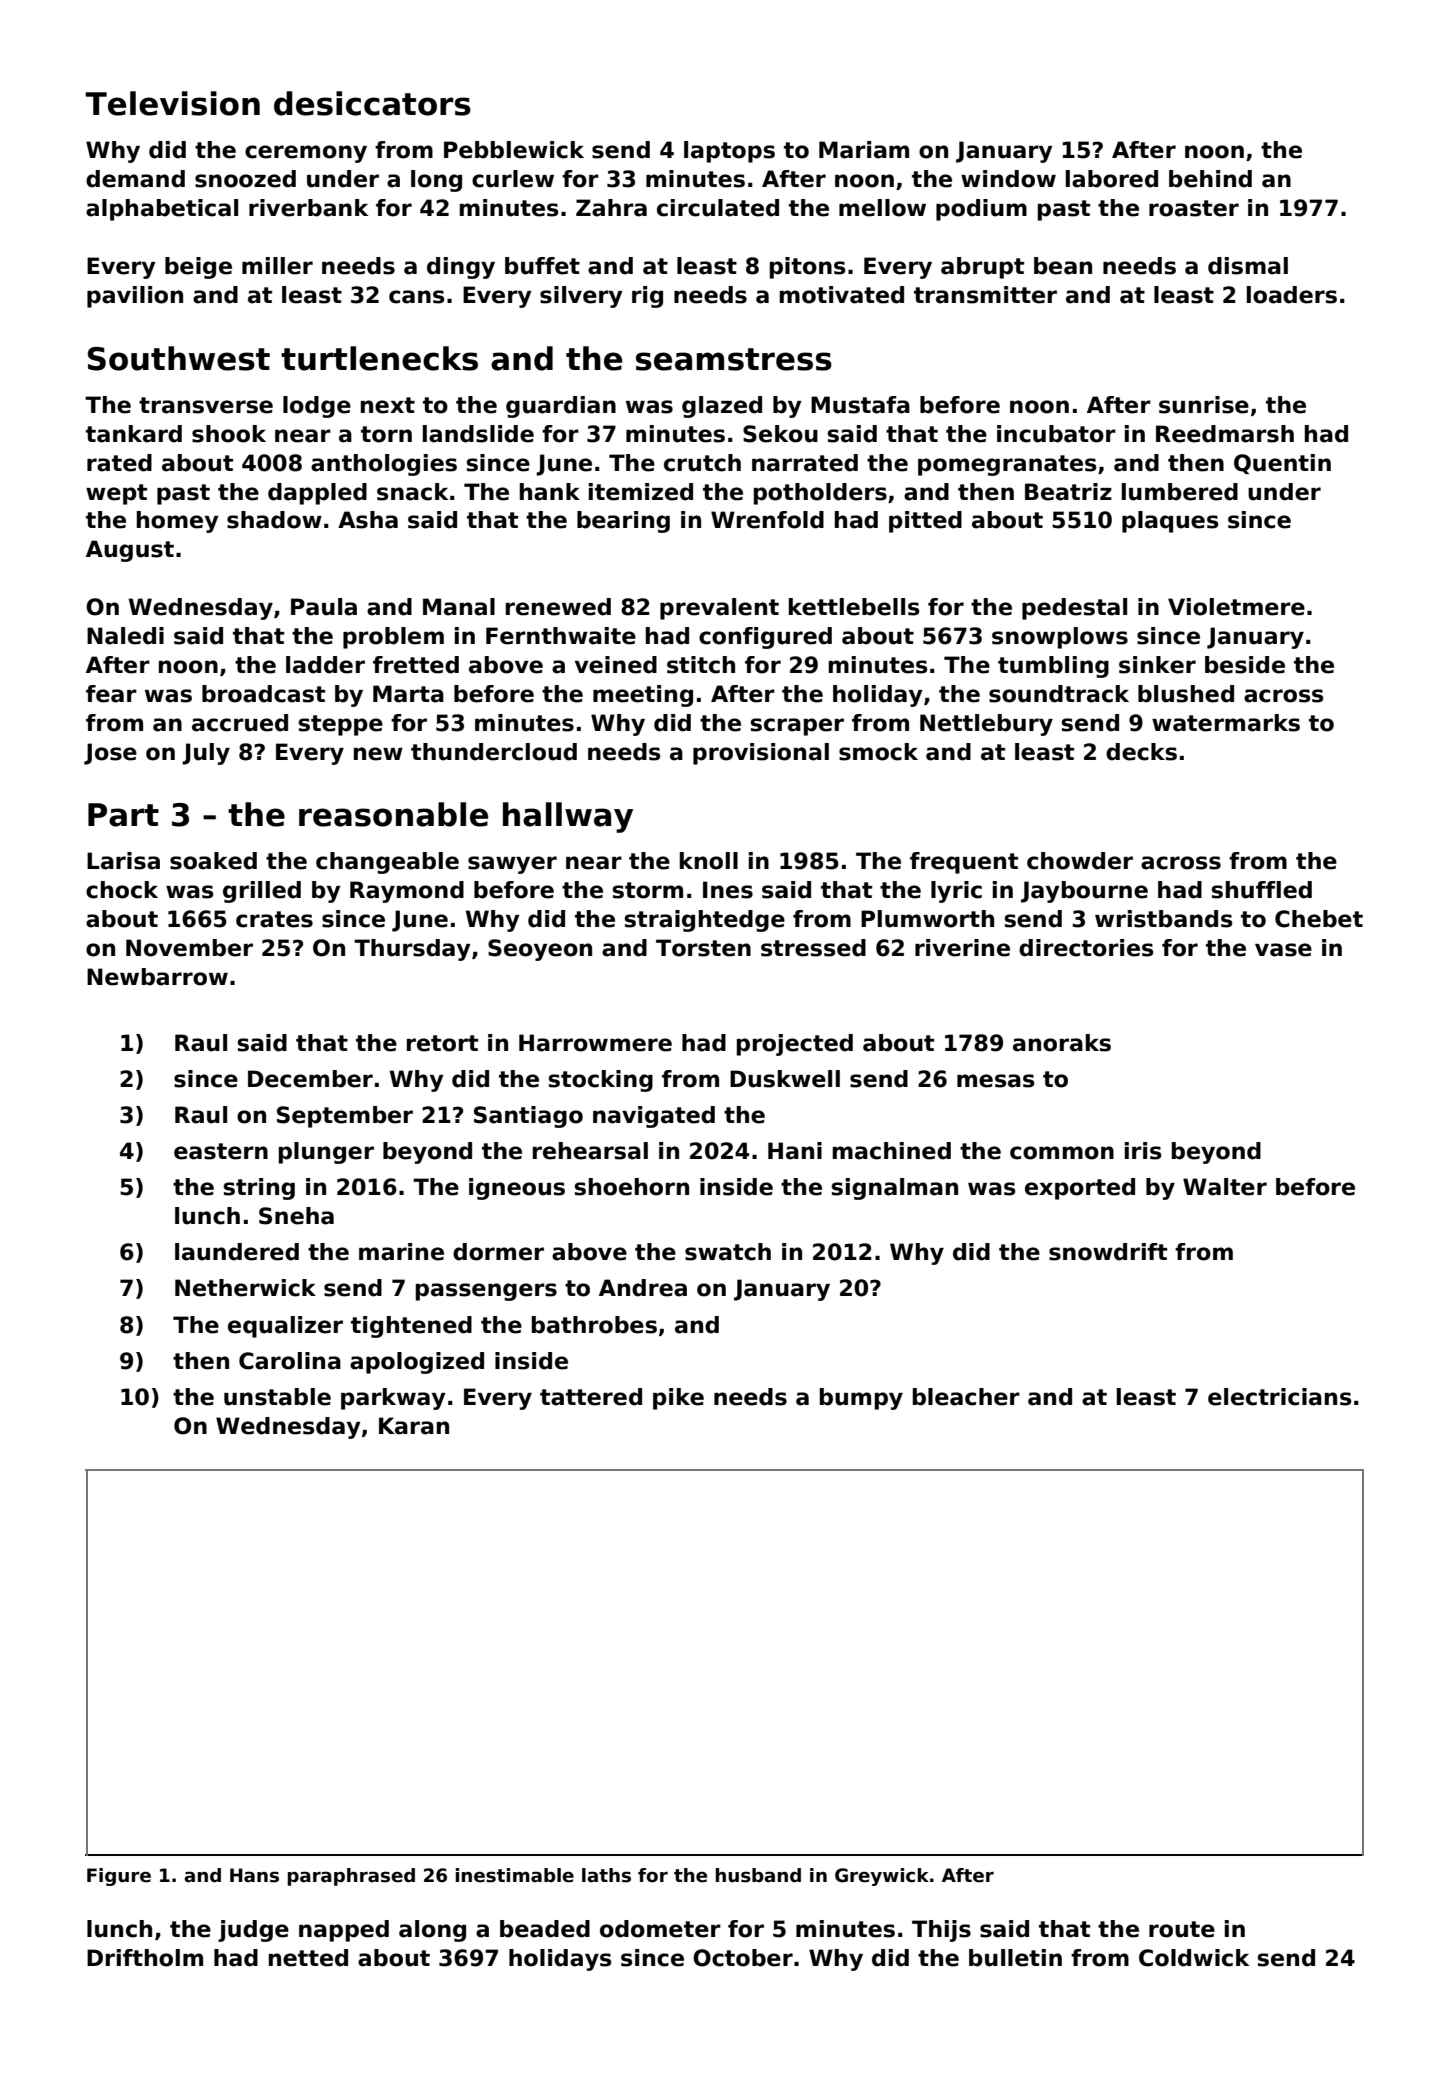  I want to click on Mariam, so click(864, 150).
